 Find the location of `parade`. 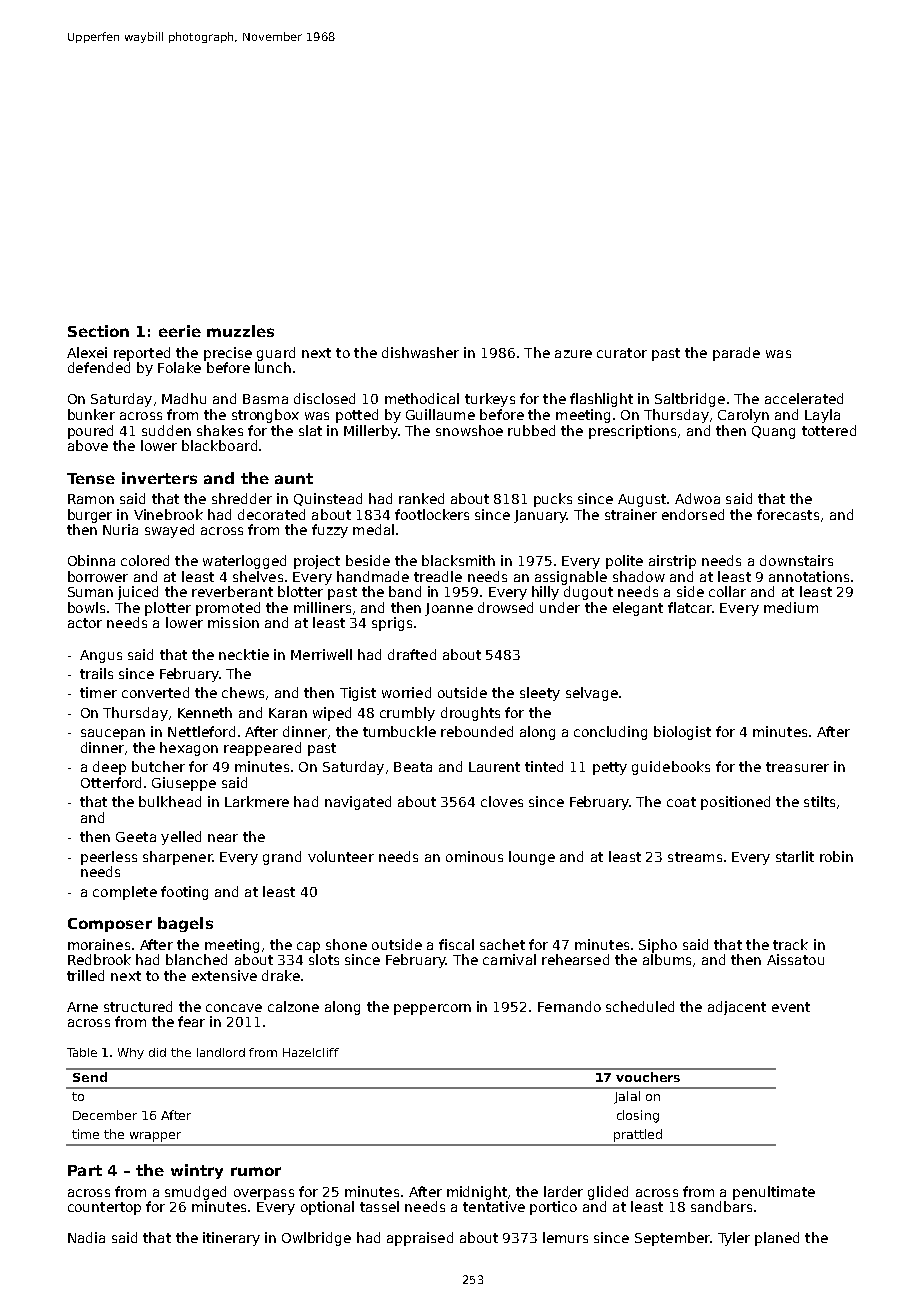

parade is located at coordinates (736, 354).
